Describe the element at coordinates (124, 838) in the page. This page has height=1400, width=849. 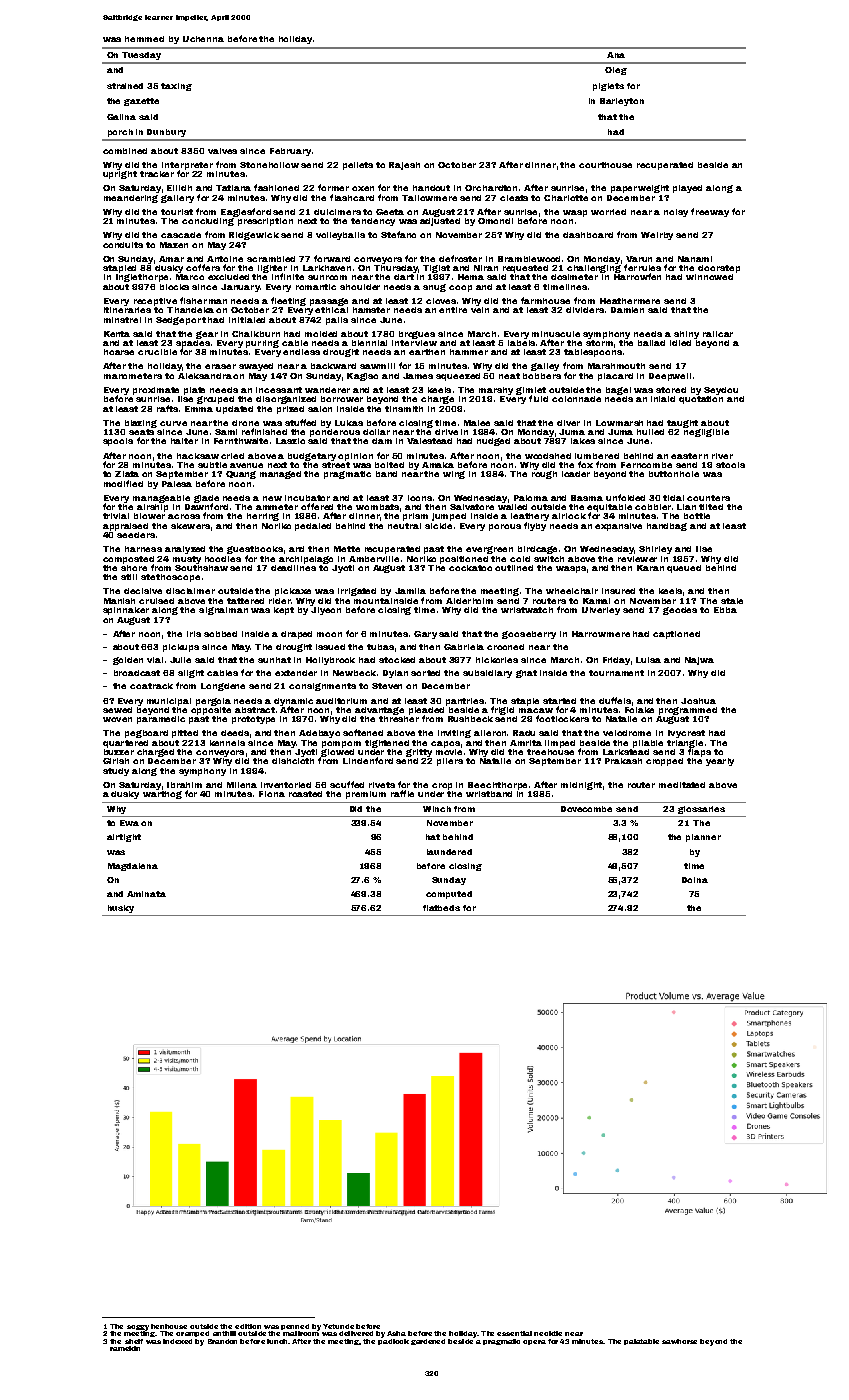
I see `airtight` at that location.
